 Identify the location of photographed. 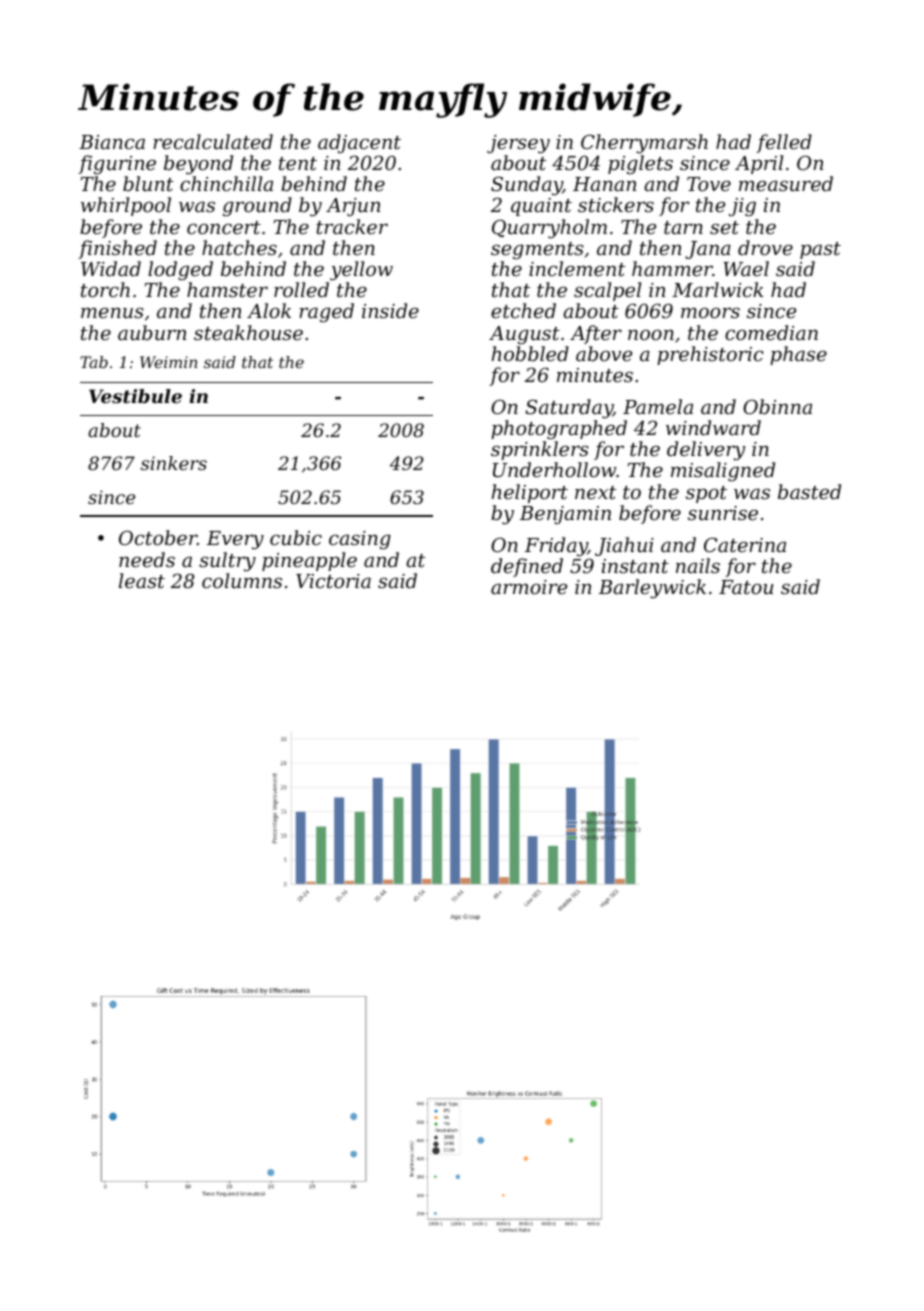
(559, 430).
